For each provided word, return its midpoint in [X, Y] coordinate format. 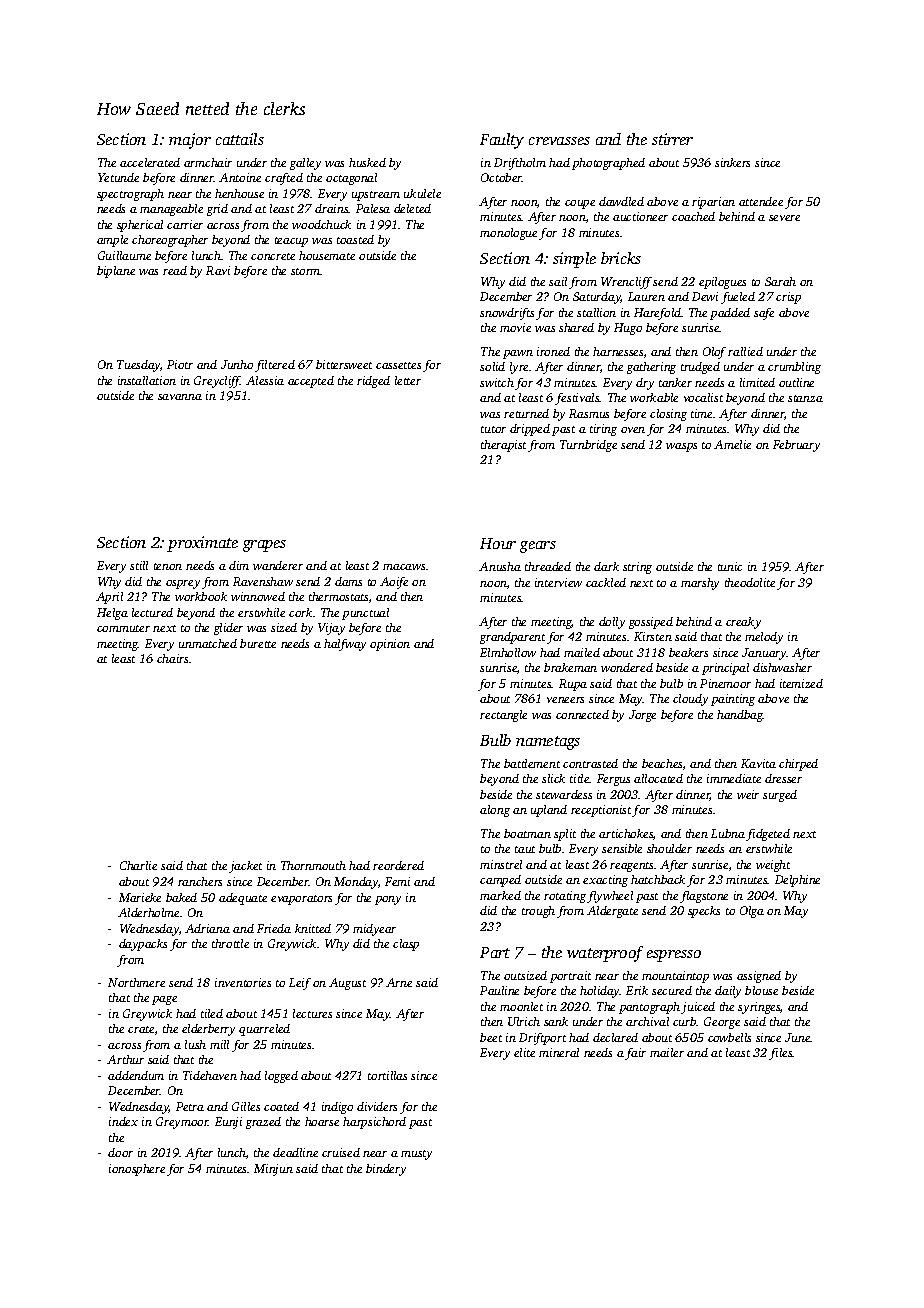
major [190, 141]
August [347, 984]
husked [367, 162]
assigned [759, 977]
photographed [608, 164]
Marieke [140, 897]
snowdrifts [507, 314]
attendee [761, 201]
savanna [180, 397]
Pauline [499, 990]
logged [281, 1077]
